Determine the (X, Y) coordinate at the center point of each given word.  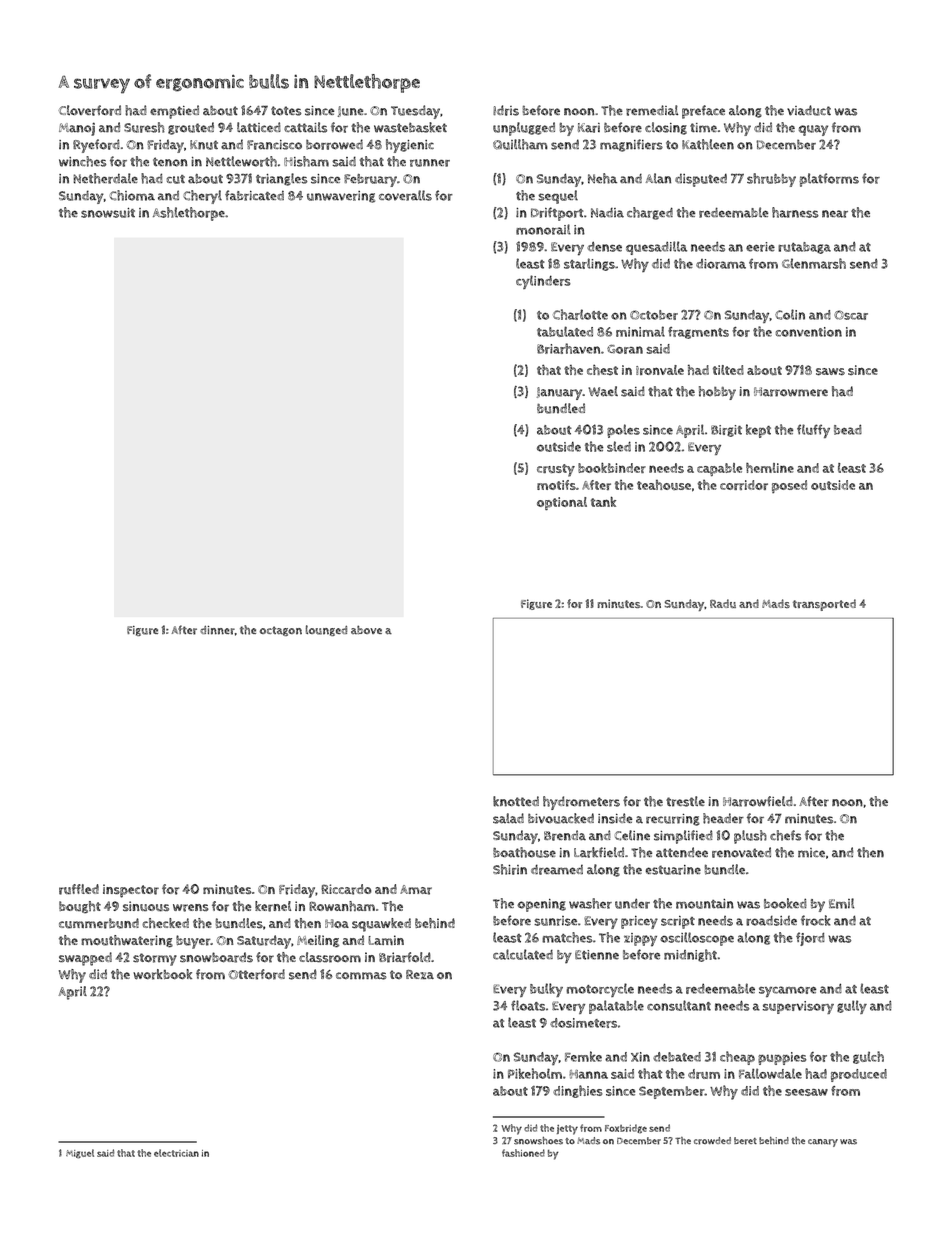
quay (813, 130)
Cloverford (89, 110)
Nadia (607, 213)
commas (361, 976)
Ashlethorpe (189, 214)
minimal (640, 331)
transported (824, 605)
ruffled (79, 889)
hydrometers (581, 803)
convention (809, 332)
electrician (176, 1153)
